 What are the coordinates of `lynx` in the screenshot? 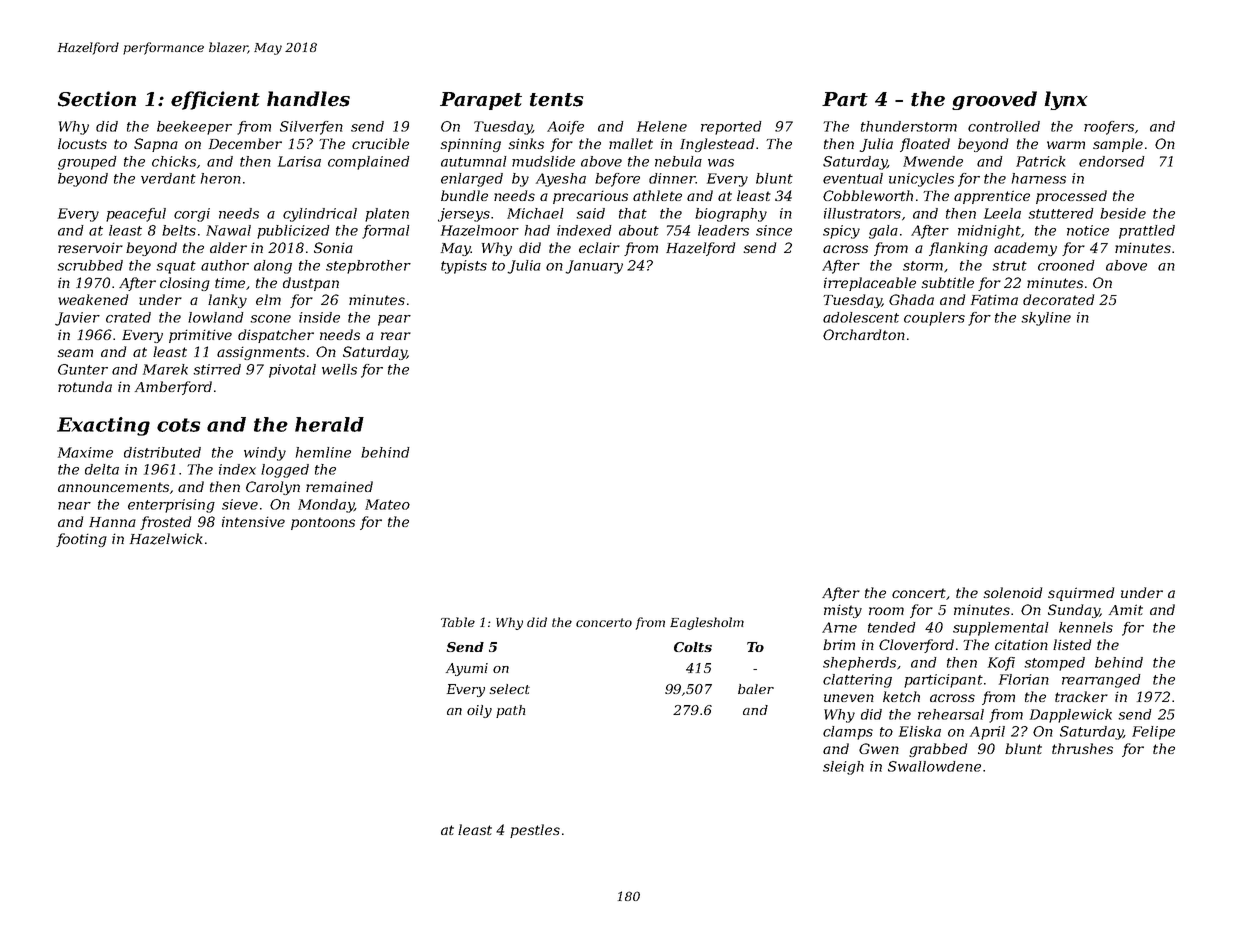 It's located at (1065, 100).
